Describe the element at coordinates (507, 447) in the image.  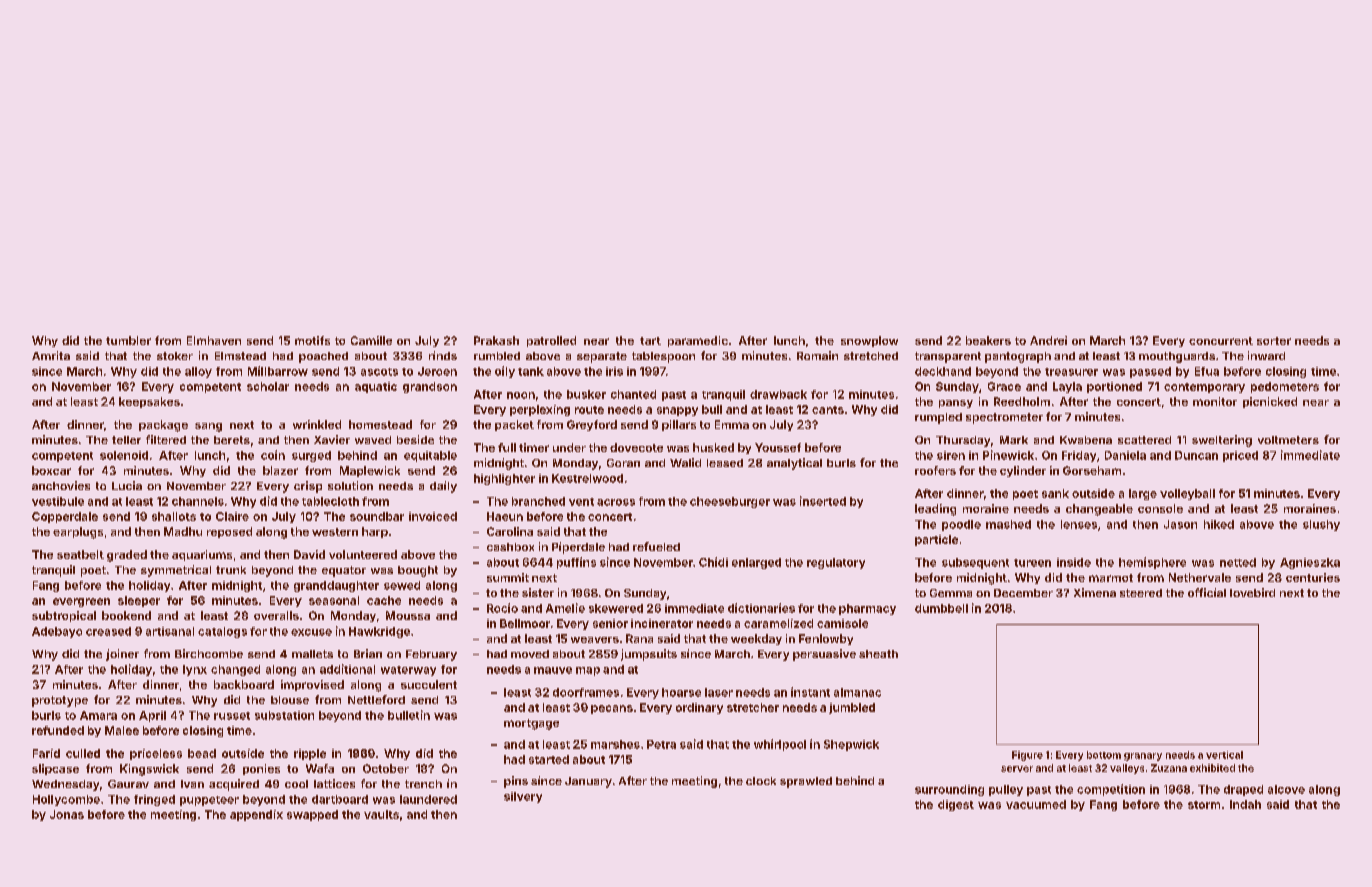
I see `full` at that location.
